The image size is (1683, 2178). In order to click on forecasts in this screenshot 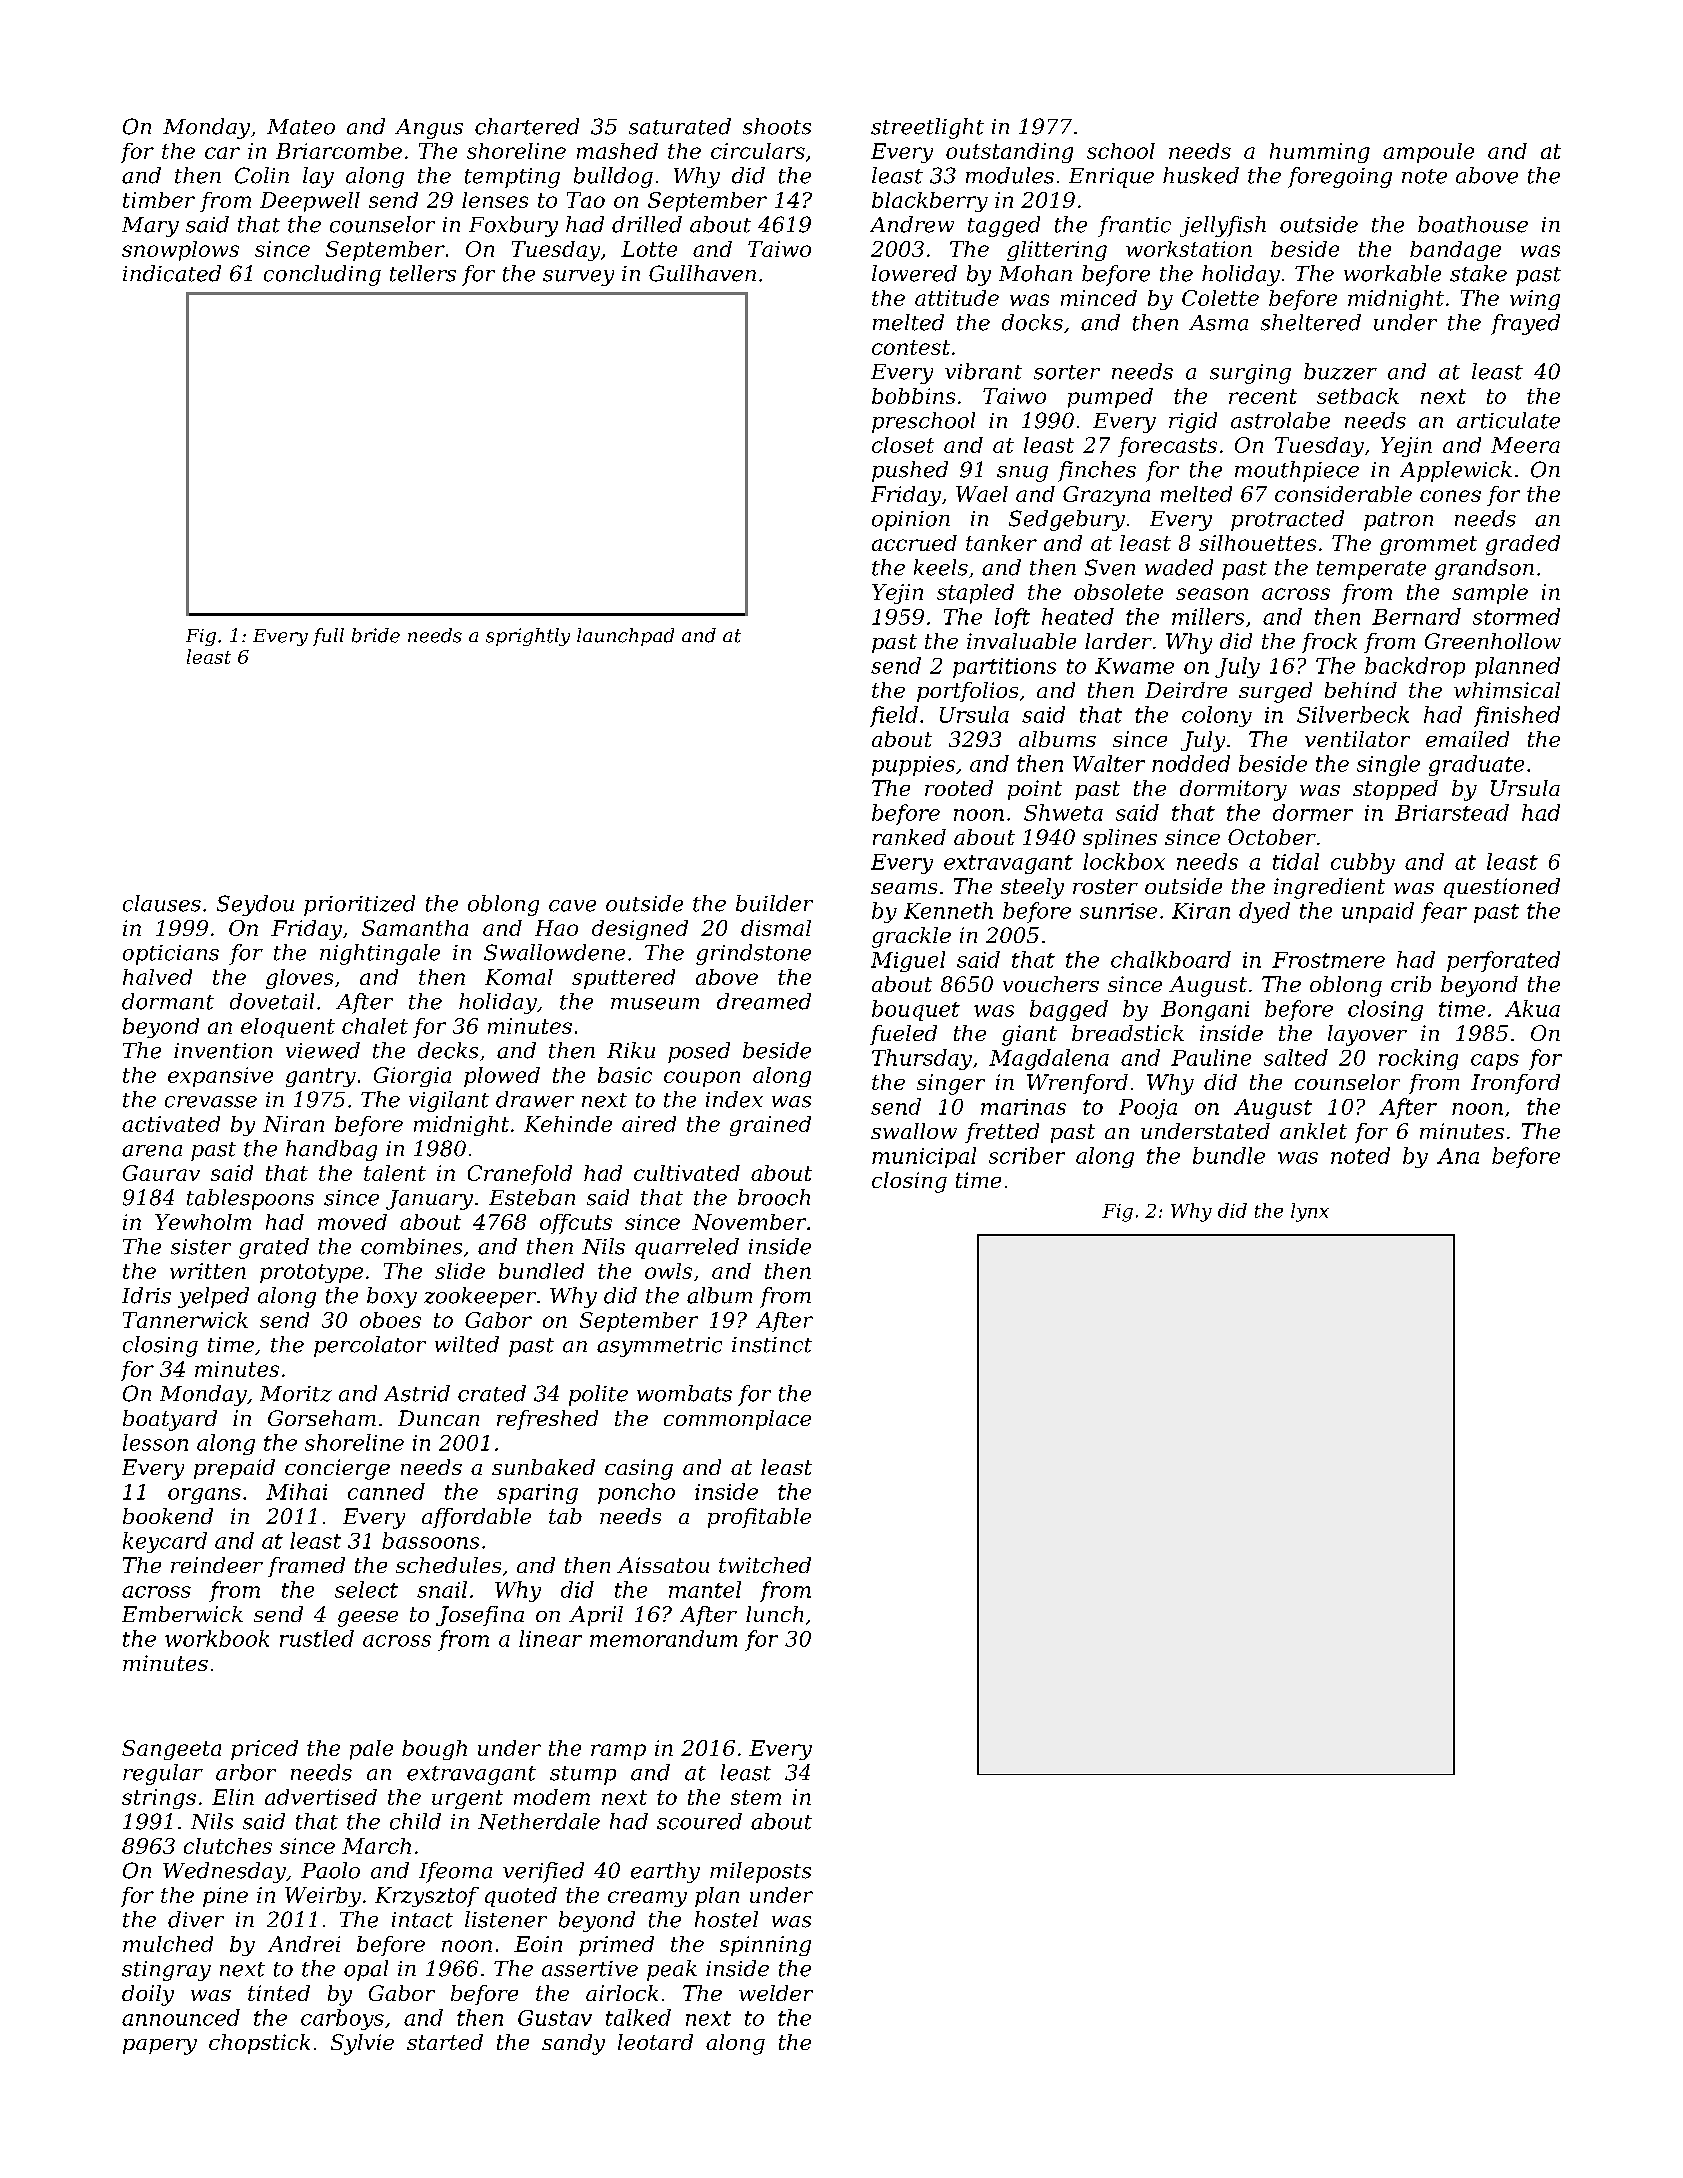, I will do `click(1167, 447)`.
